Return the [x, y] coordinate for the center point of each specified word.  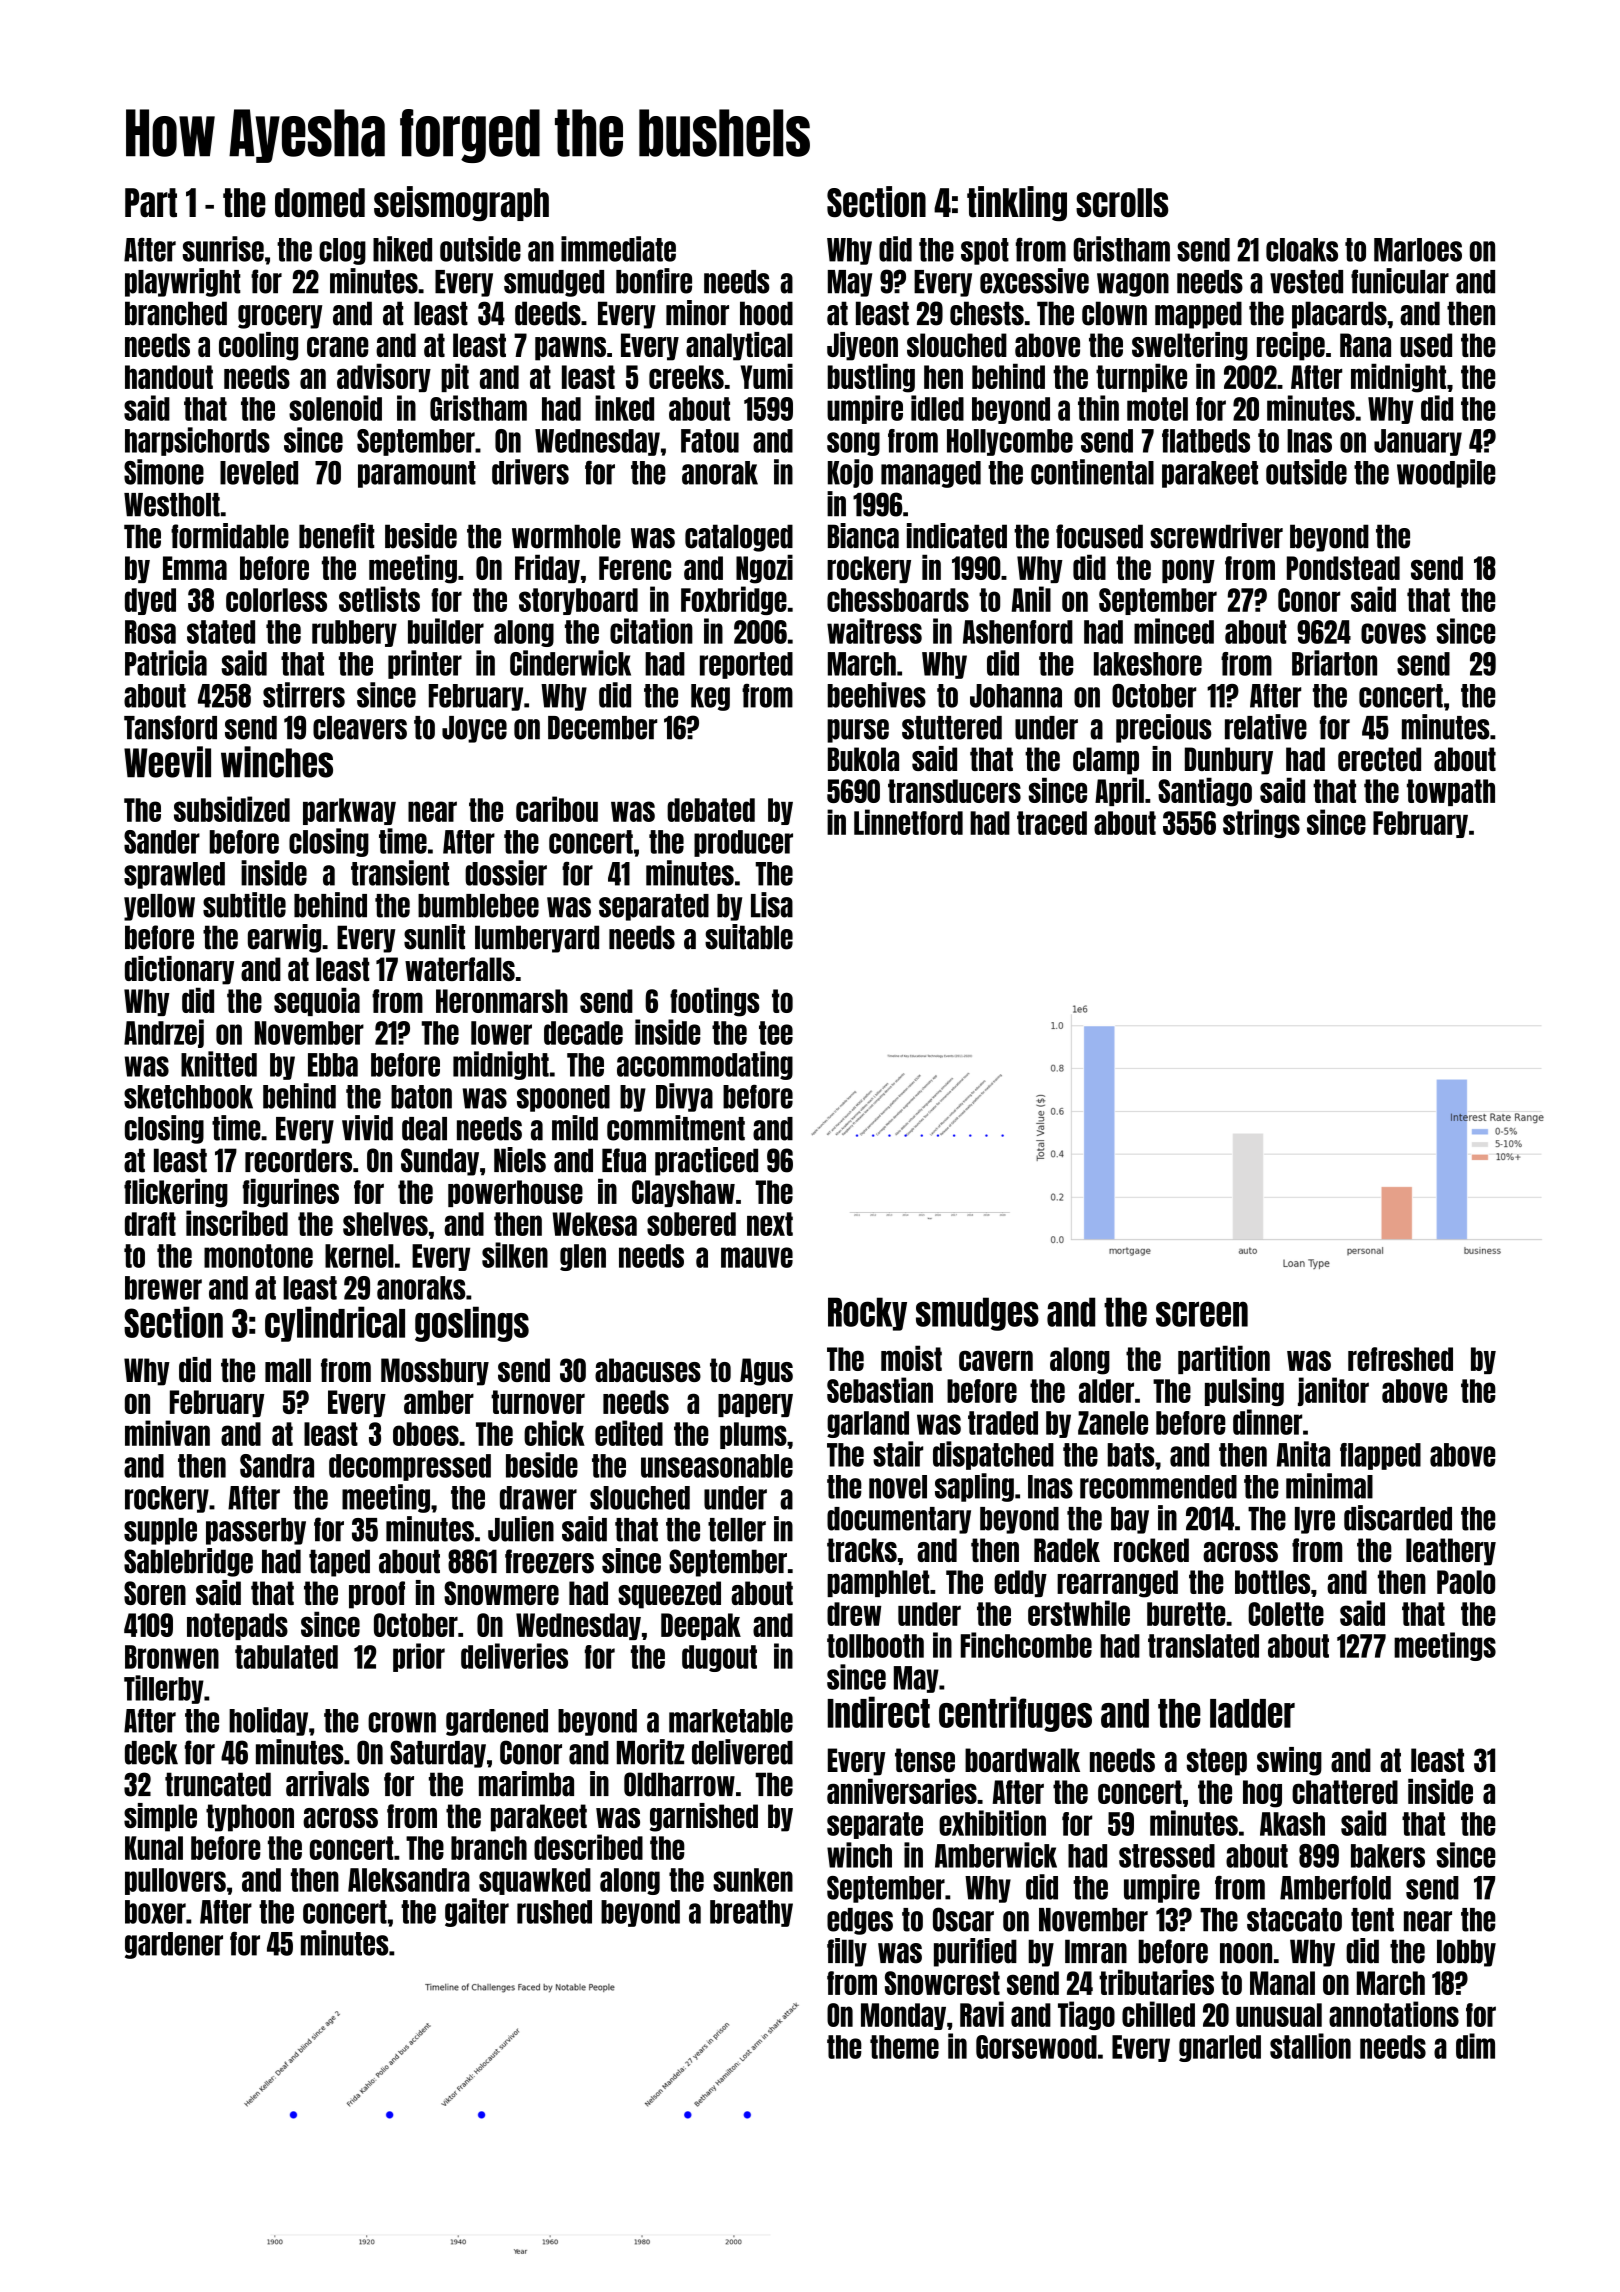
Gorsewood [1036, 2047]
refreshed [1400, 1359]
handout [169, 377]
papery [755, 1405]
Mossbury [435, 1372]
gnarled [1220, 2048]
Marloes [1418, 250]
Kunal [154, 1848]
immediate [618, 249]
